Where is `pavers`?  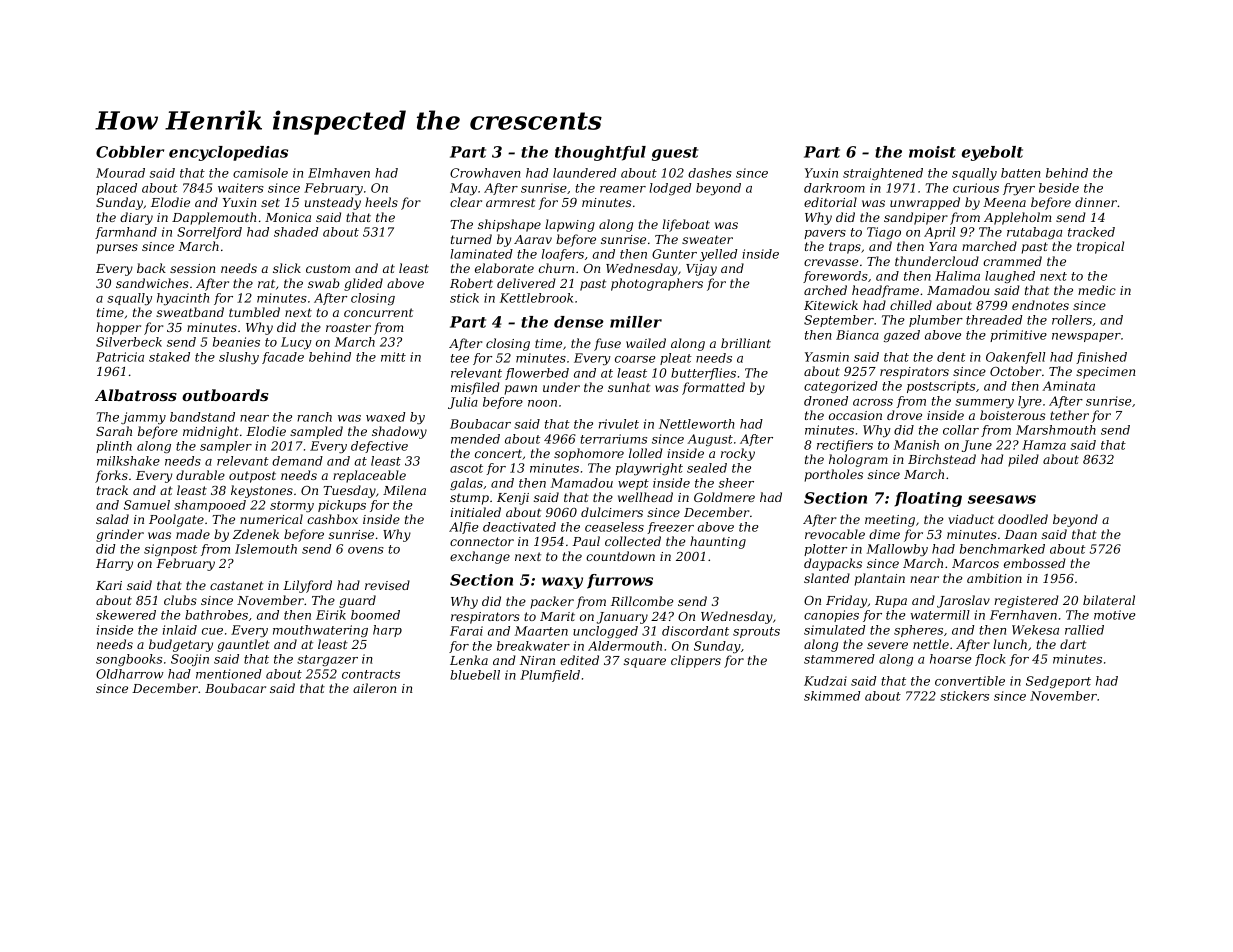
pavers is located at coordinates (825, 234).
